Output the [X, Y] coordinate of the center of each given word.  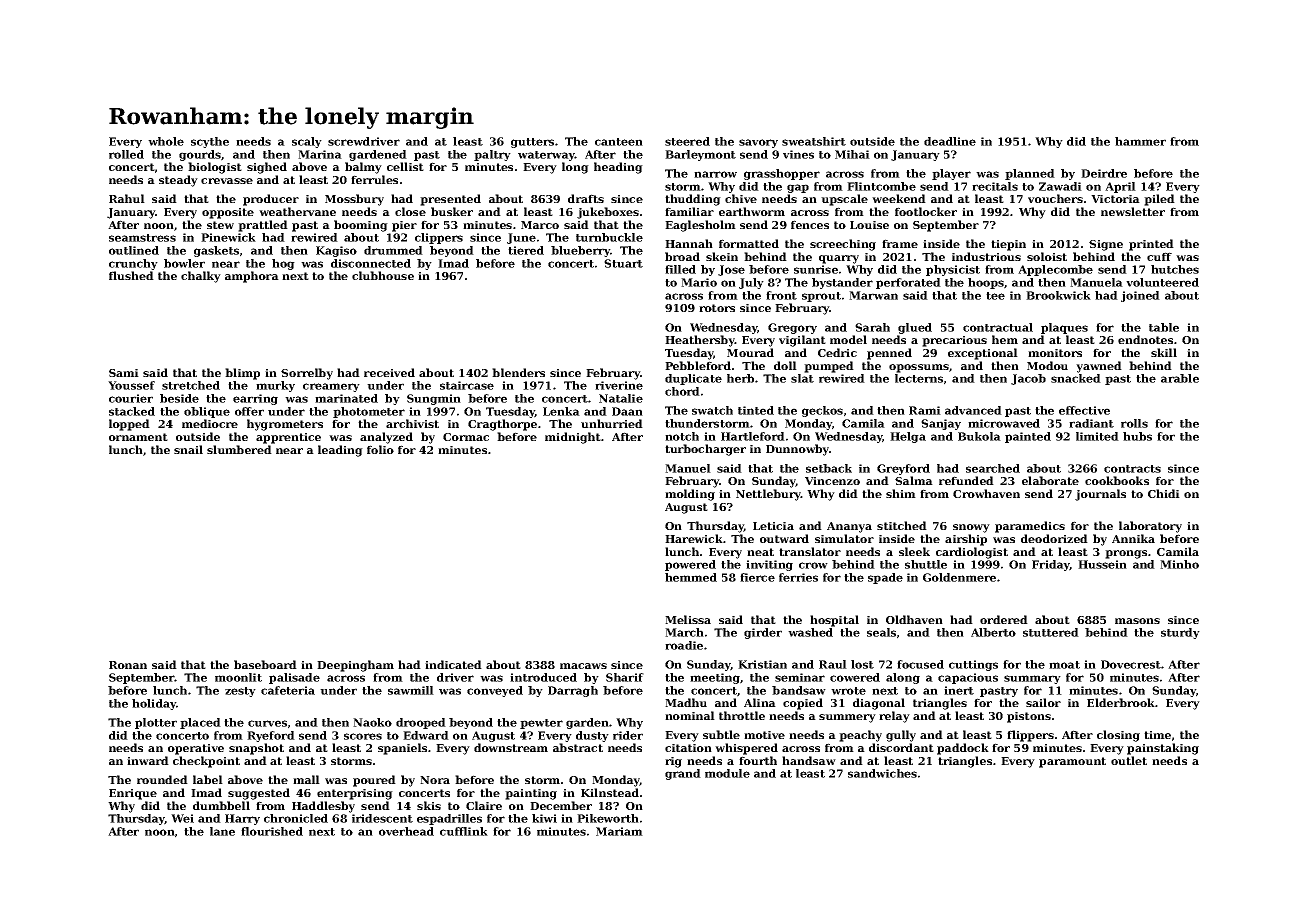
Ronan [128, 665]
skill [1164, 352]
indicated [453, 664]
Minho [1179, 564]
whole [166, 141]
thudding [693, 200]
